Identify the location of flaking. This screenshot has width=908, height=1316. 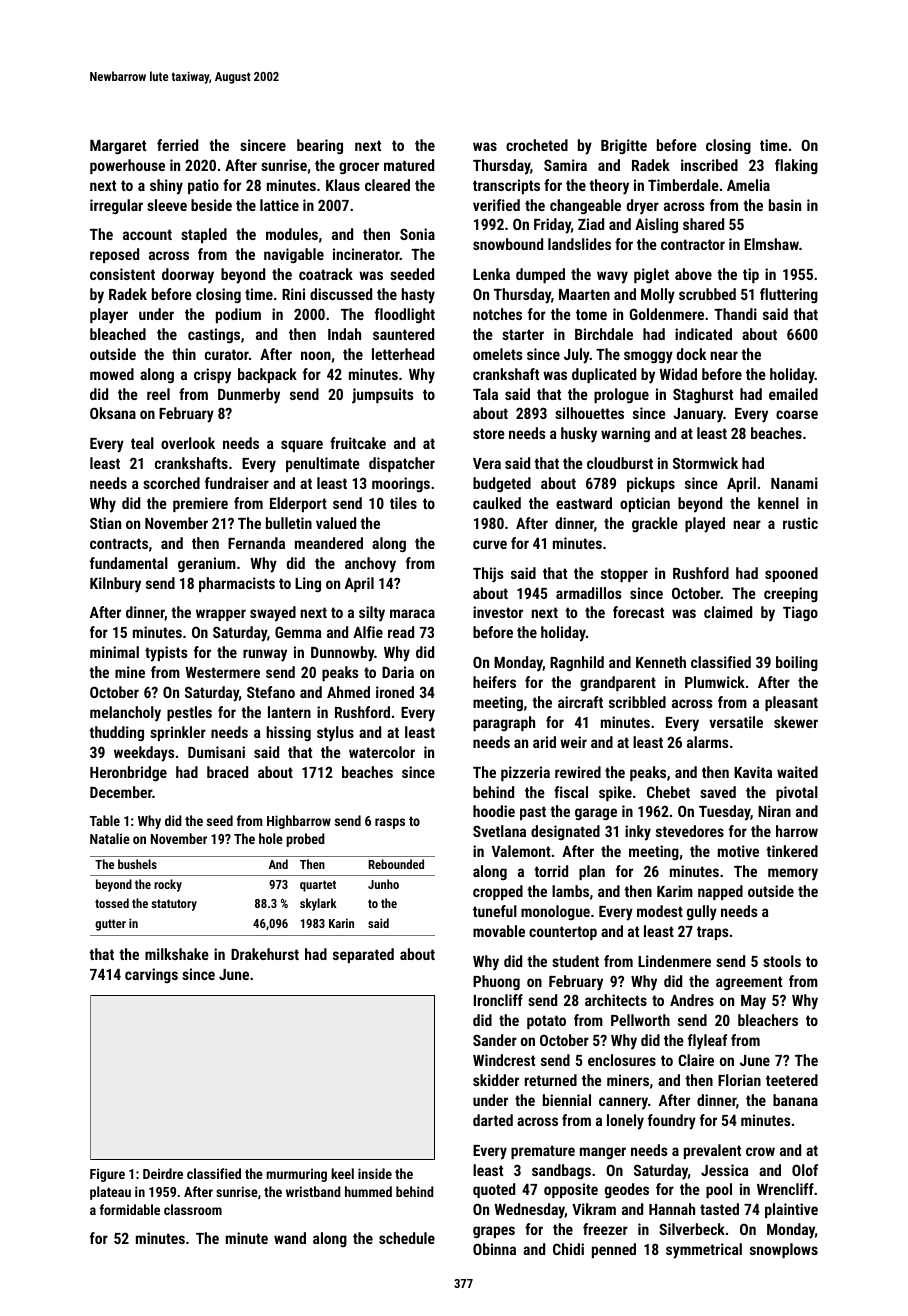
(796, 166).
